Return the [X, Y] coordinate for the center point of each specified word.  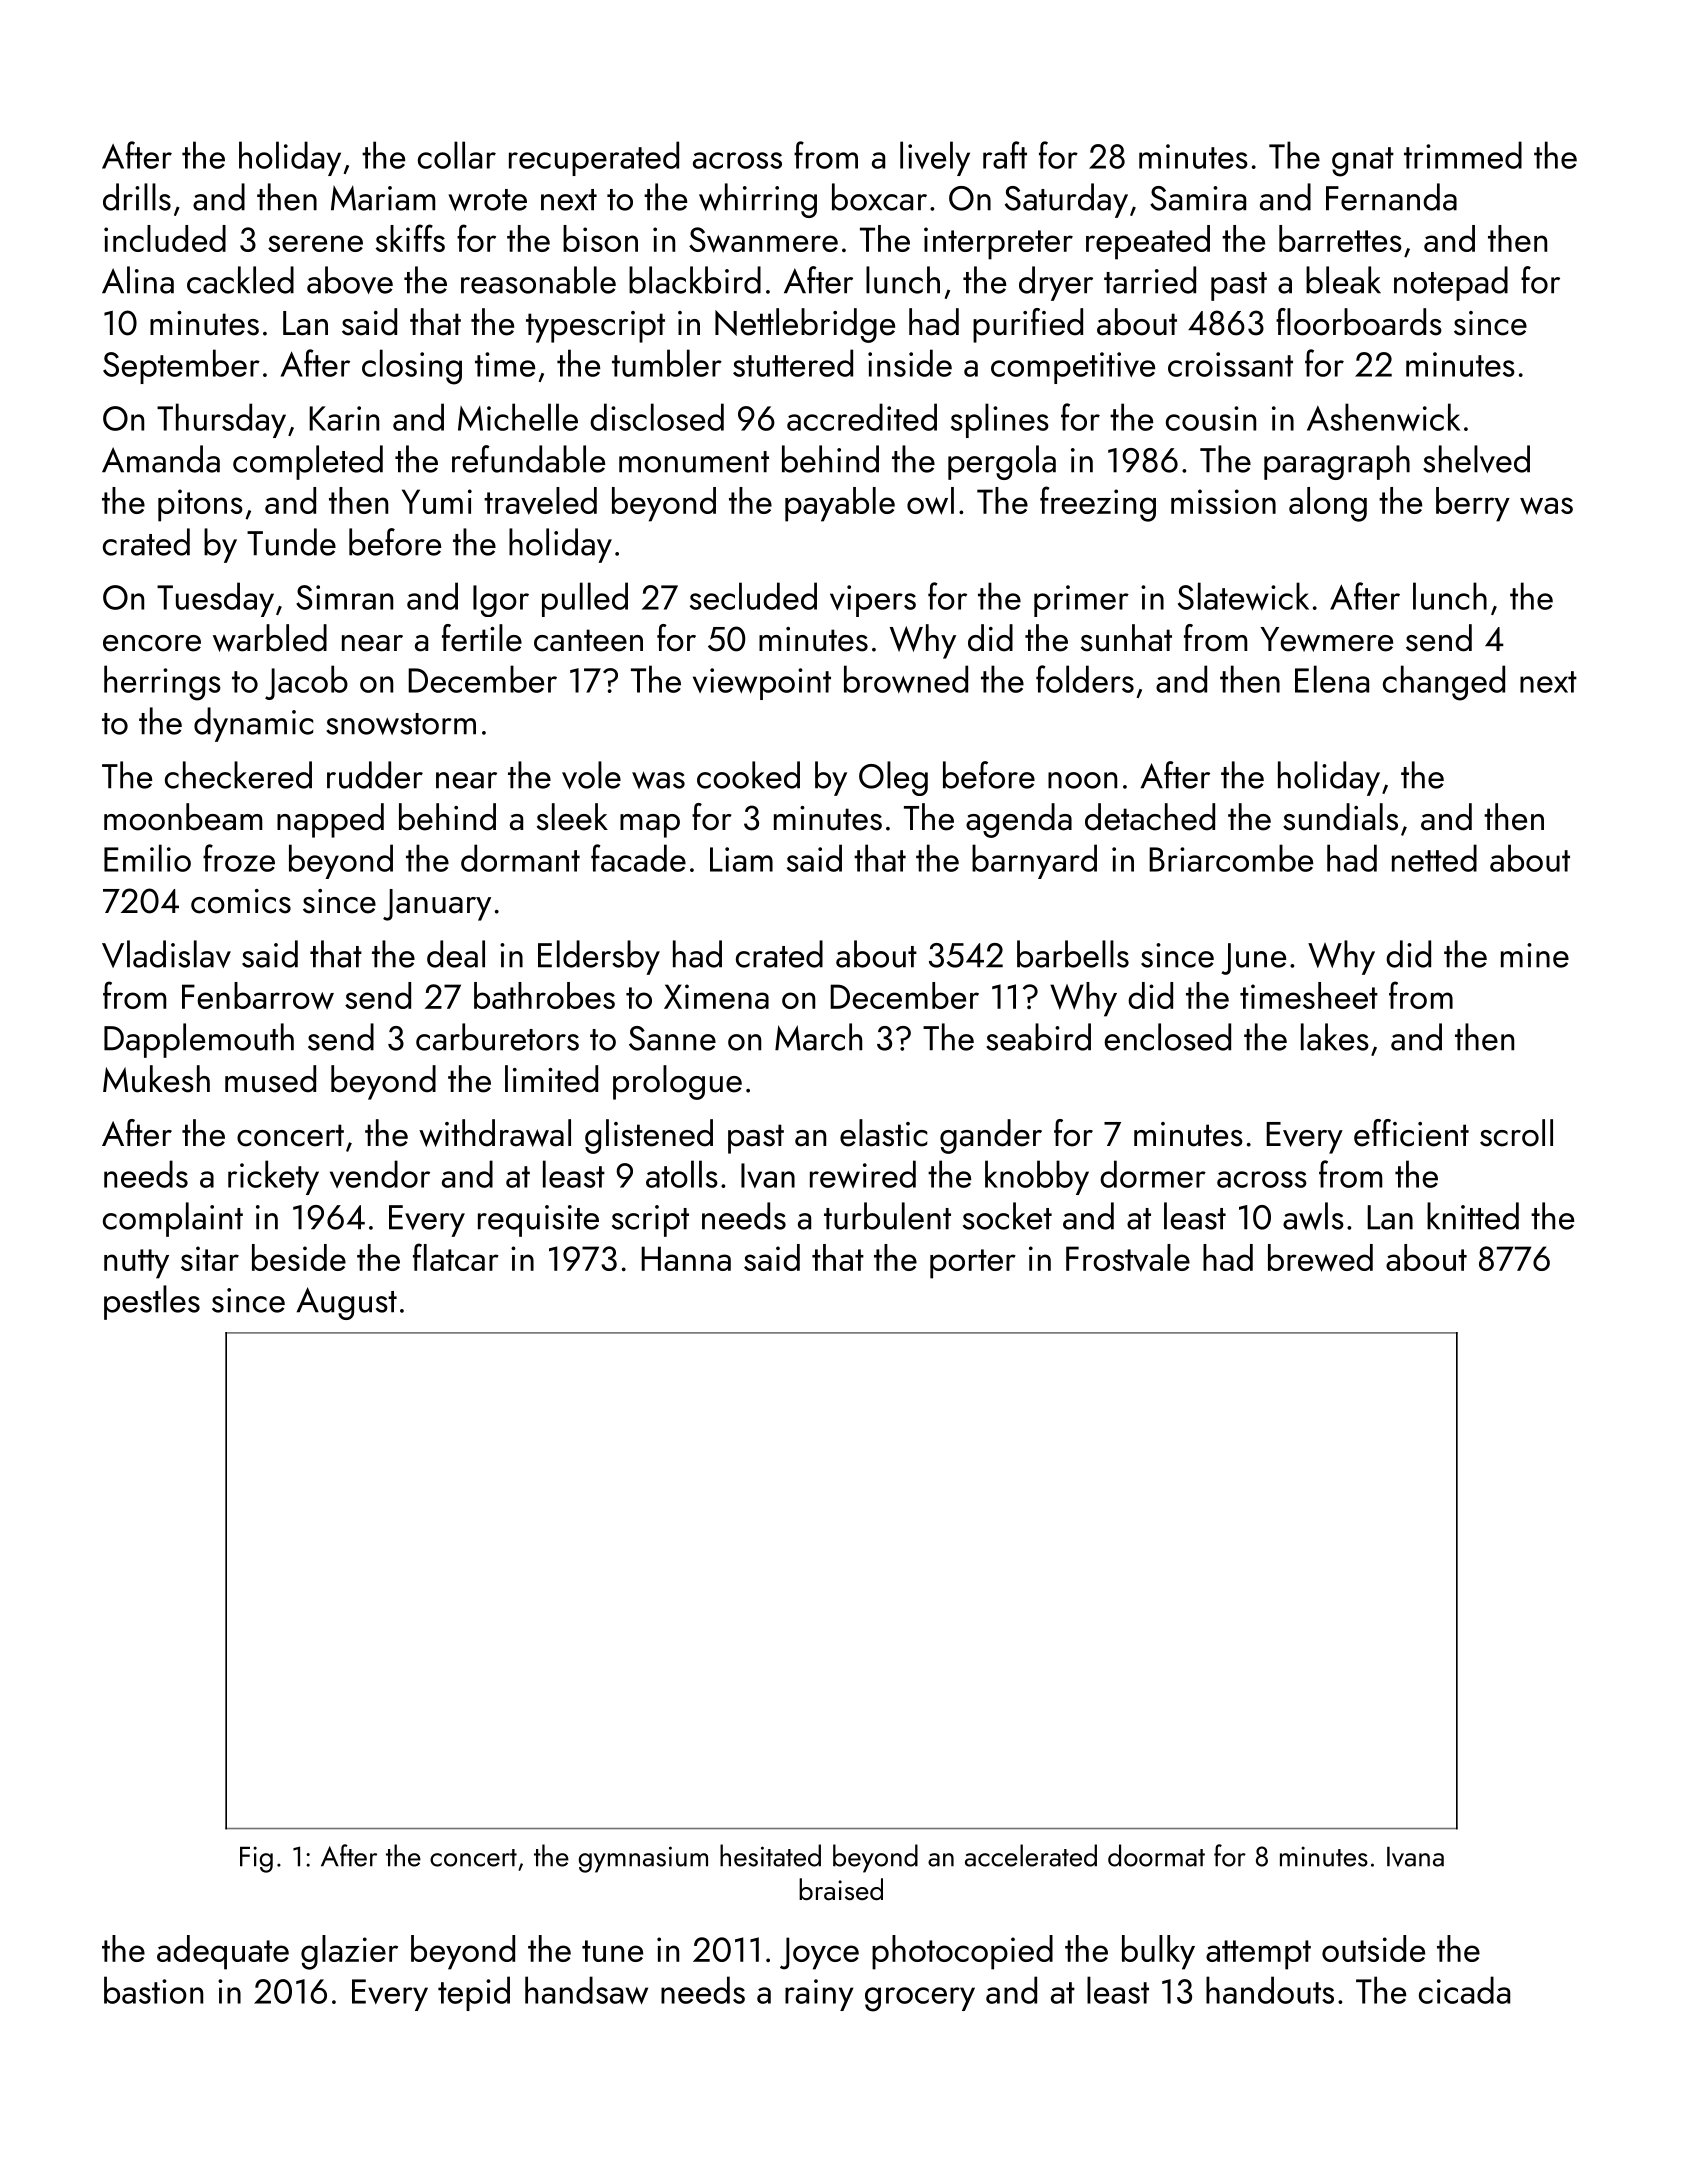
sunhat [1126, 638]
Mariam [383, 198]
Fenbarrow [258, 996]
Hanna [686, 1258]
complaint [173, 1219]
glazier [349, 1952]
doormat [1156, 1855]
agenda [1019, 820]
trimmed [1463, 155]
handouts [1270, 1990]
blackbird [695, 280]
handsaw [586, 1990]
